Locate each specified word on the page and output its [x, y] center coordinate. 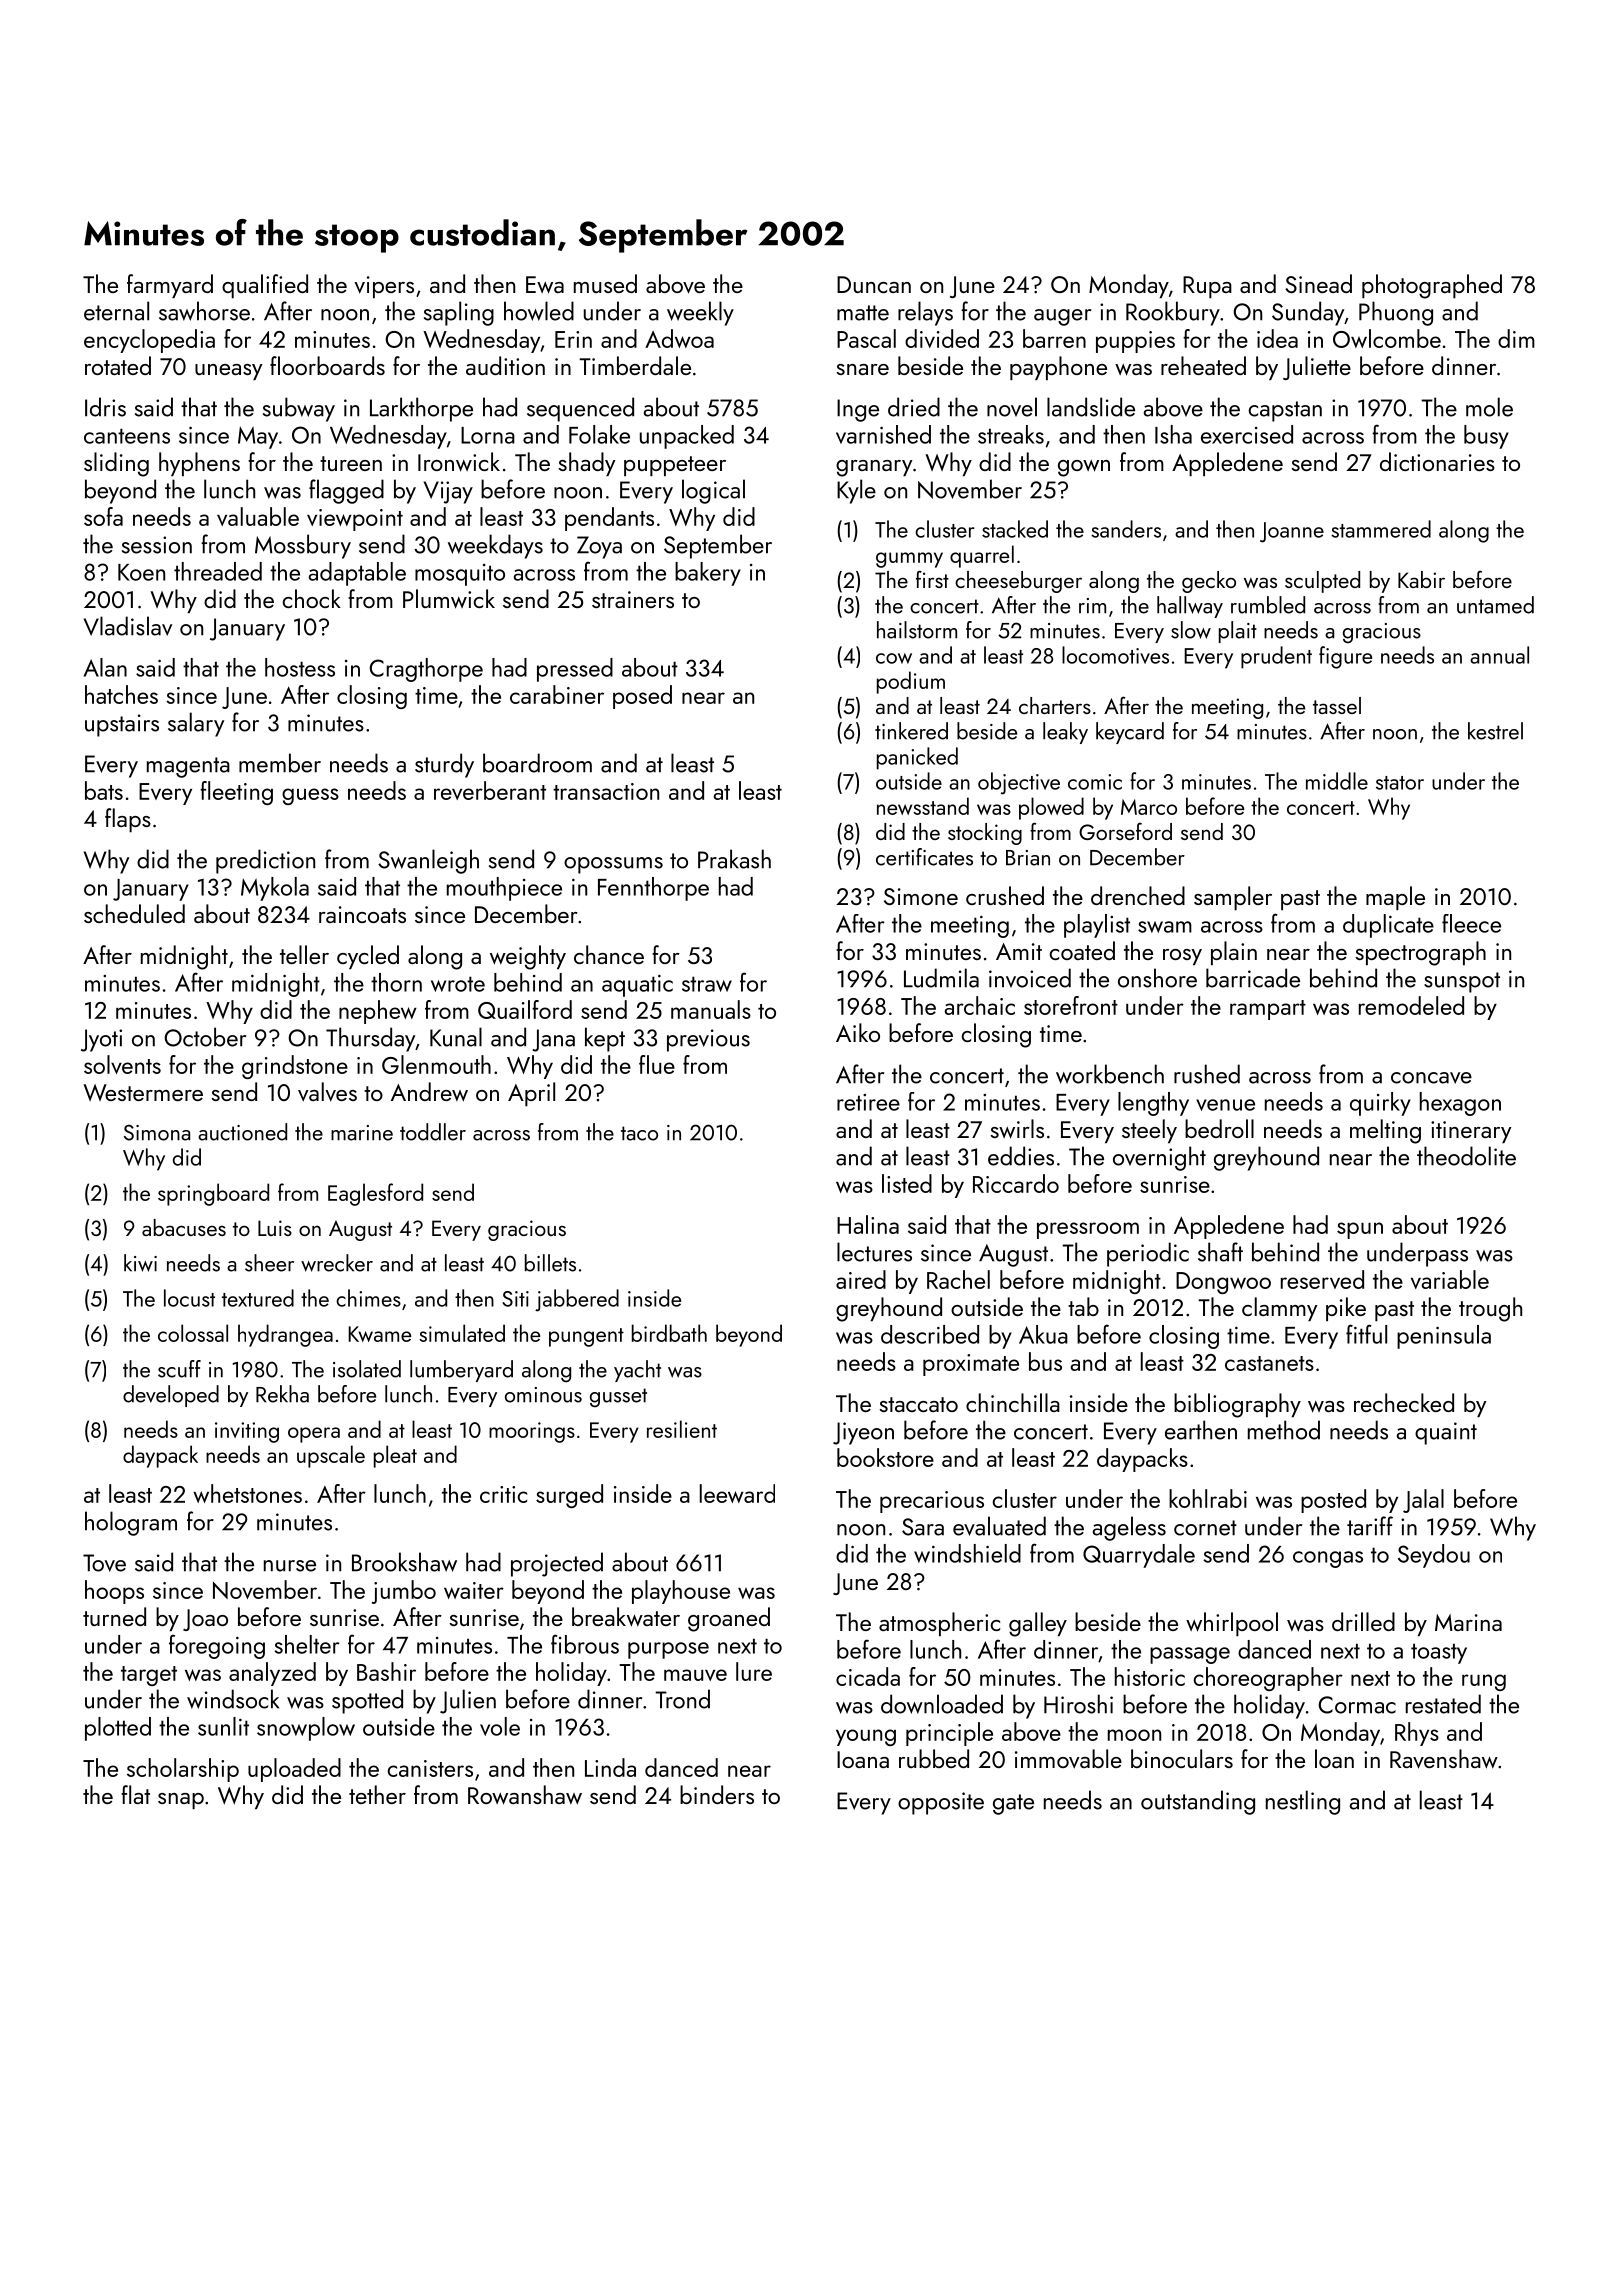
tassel [1337, 705]
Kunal [456, 1037]
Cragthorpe [426, 670]
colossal [193, 1333]
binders [717, 1794]
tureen [351, 463]
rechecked [1404, 1402]
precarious [932, 1502]
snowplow [306, 1729]
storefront [1071, 1005]
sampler [1233, 898]
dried [914, 407]
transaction [606, 791]
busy [1486, 437]
